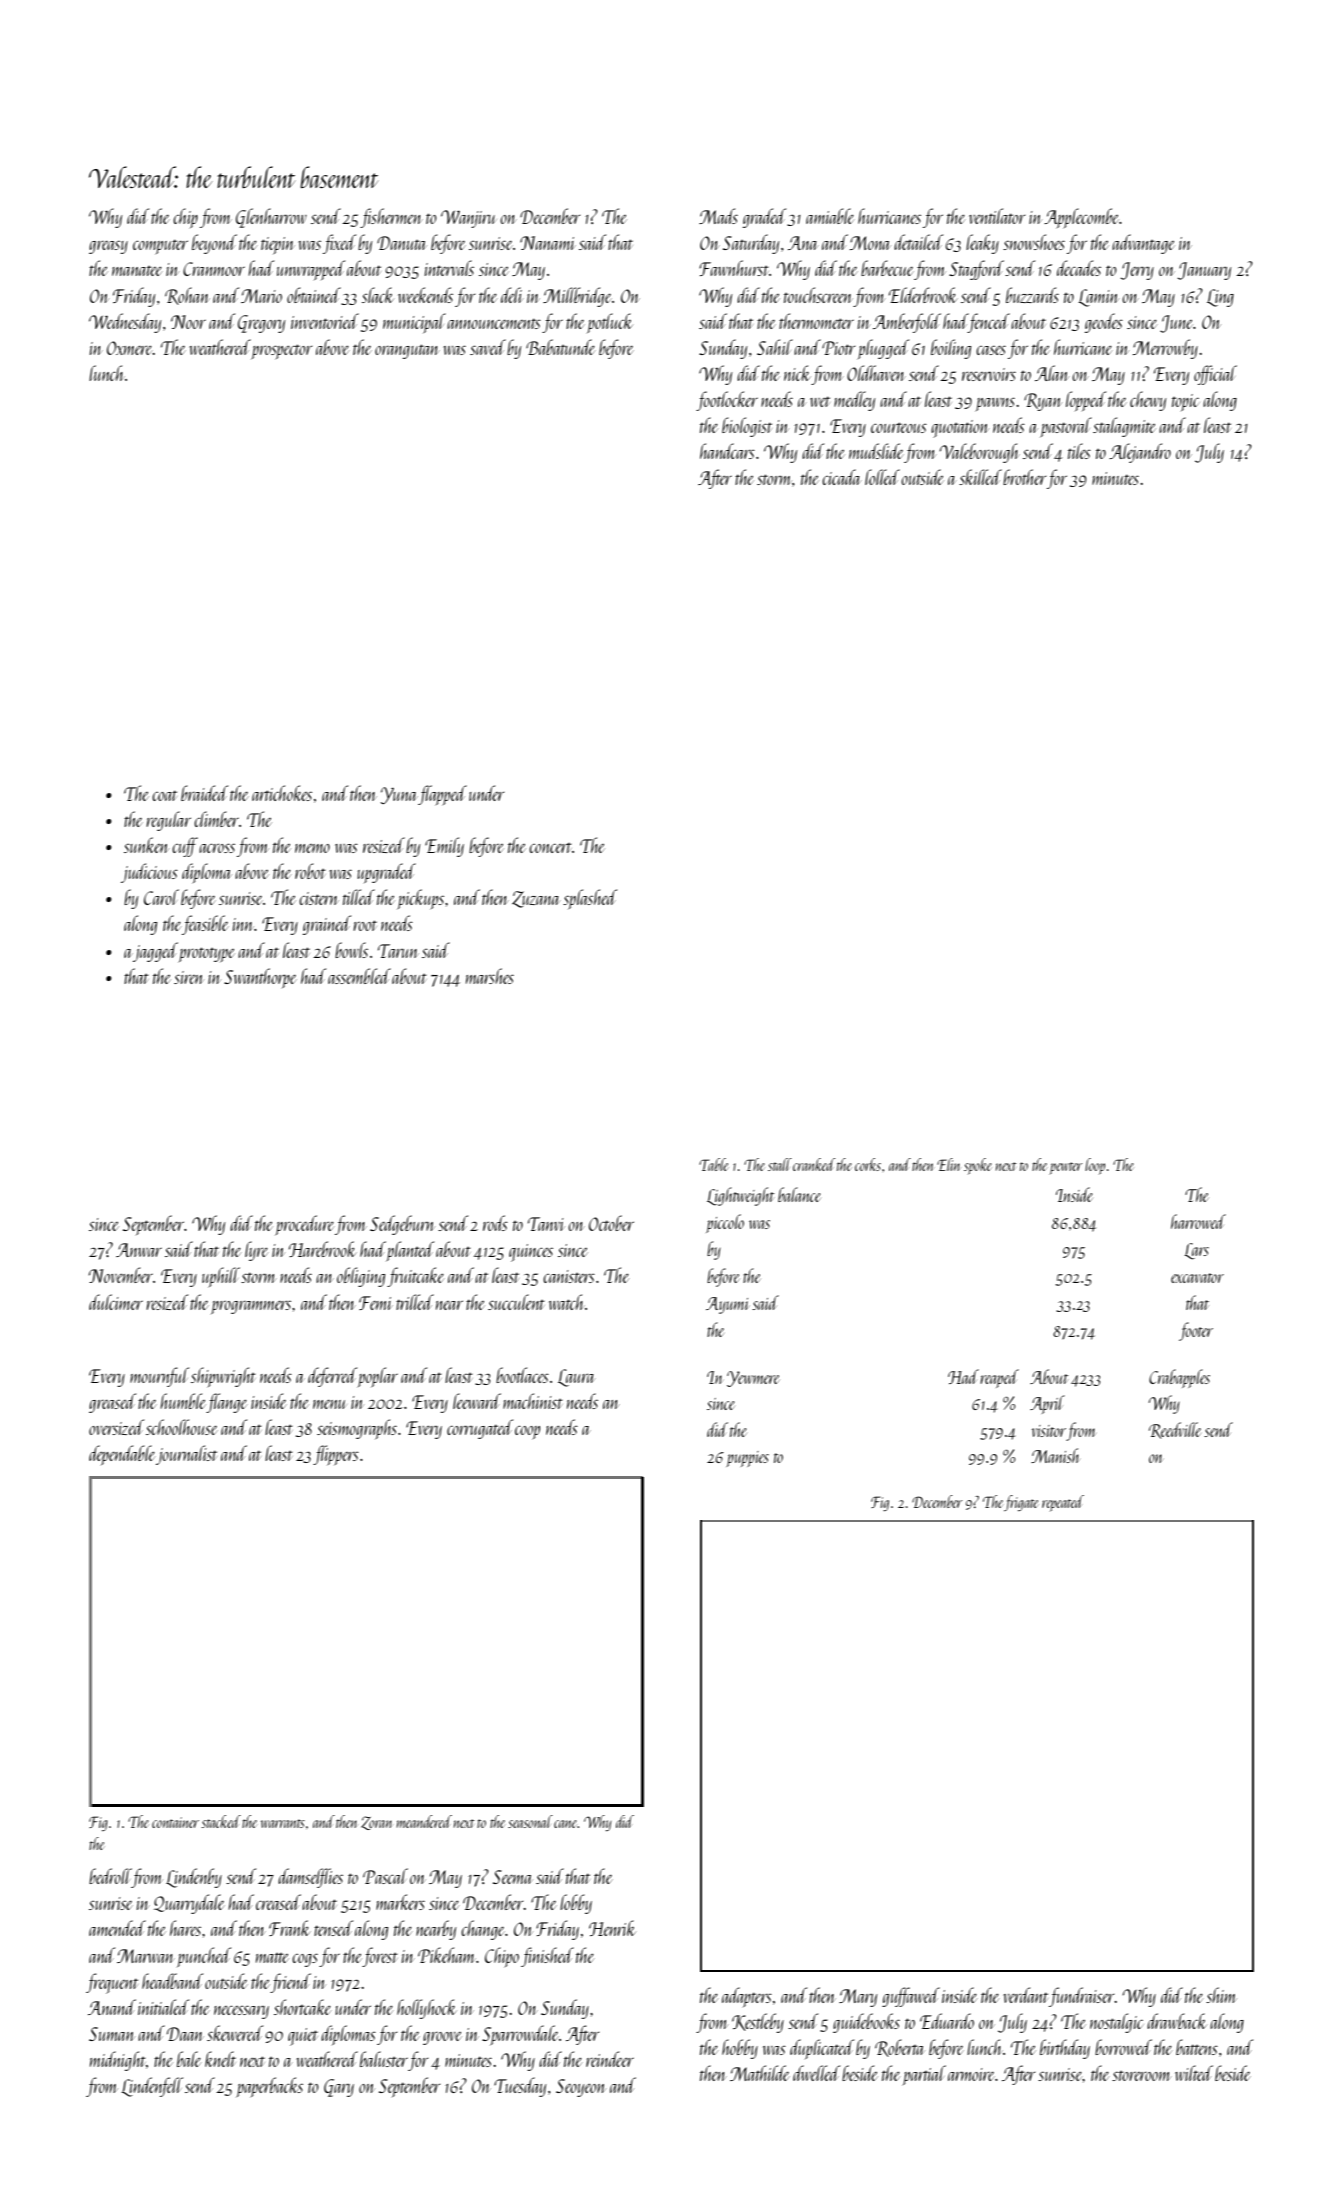 Image resolution: width=1343 pixels, height=2212 pixels. What do you see at coordinates (175, 1822) in the image?
I see `container` at bounding box center [175, 1822].
